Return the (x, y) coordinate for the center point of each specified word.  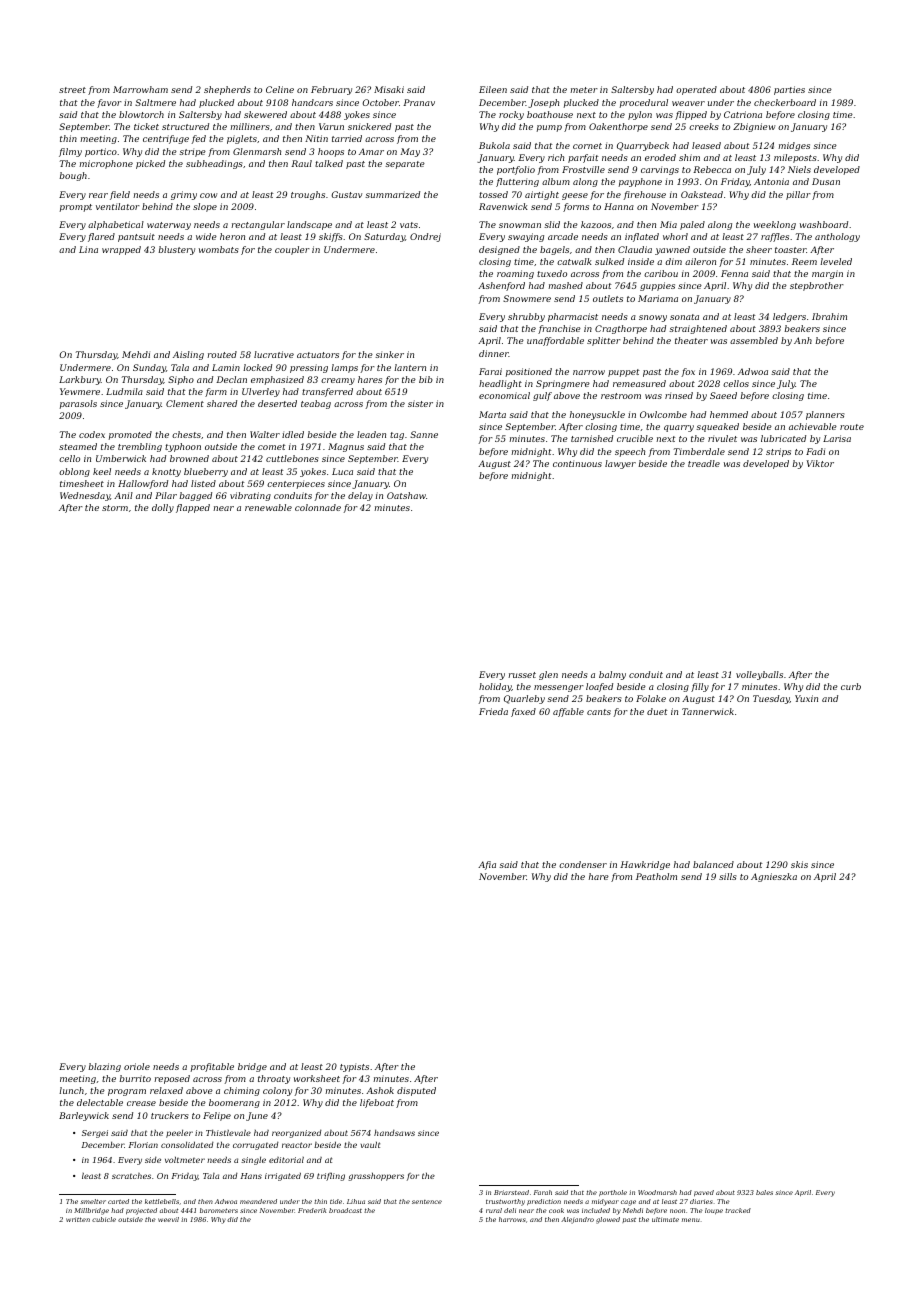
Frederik (312, 1210)
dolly (163, 508)
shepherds (227, 90)
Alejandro (577, 1220)
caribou (661, 273)
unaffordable (555, 341)
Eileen (493, 89)
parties (789, 90)
